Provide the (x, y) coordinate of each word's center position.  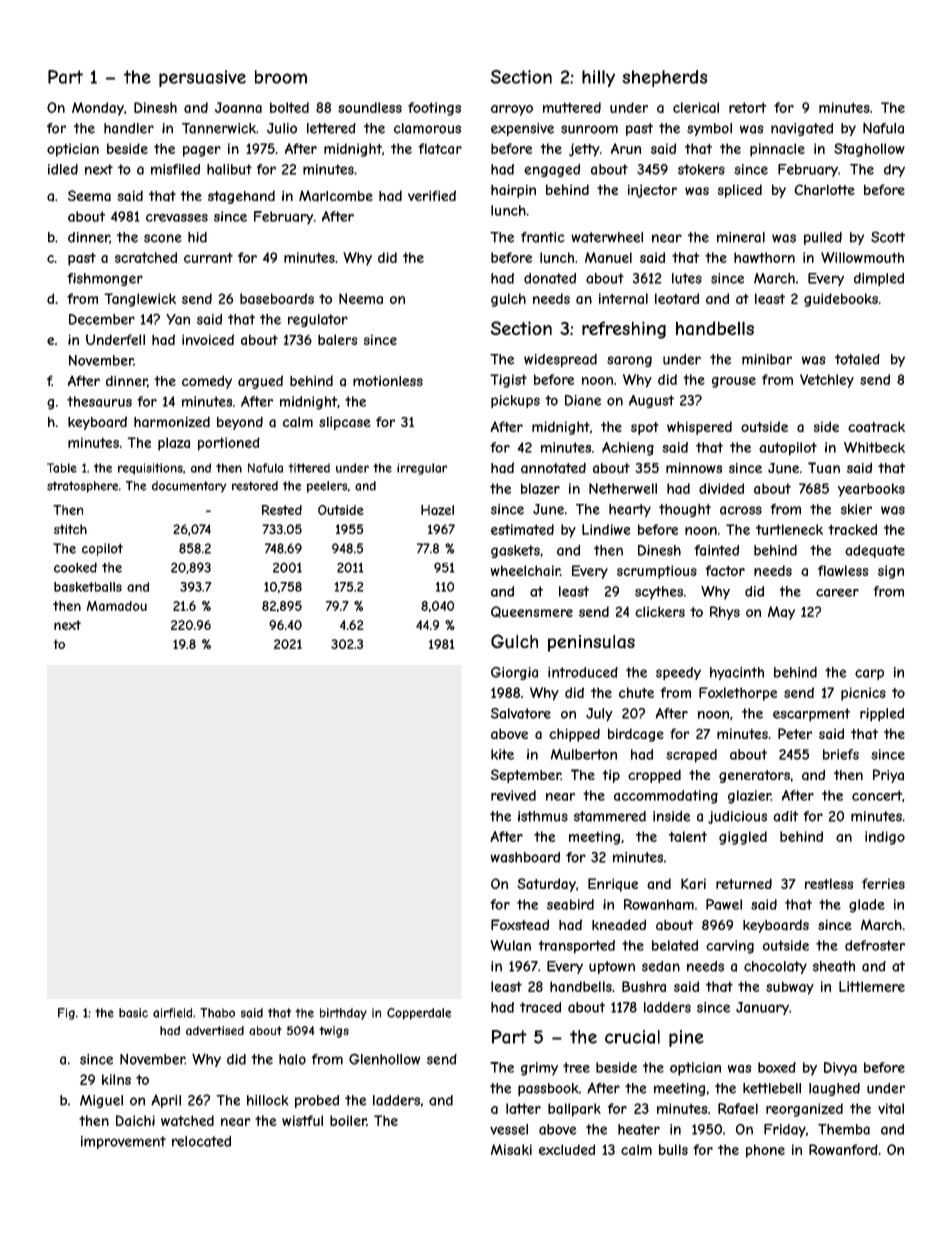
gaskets (515, 551)
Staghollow (869, 150)
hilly (598, 78)
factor (725, 570)
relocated (201, 1141)
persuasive (202, 78)
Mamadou (117, 606)
